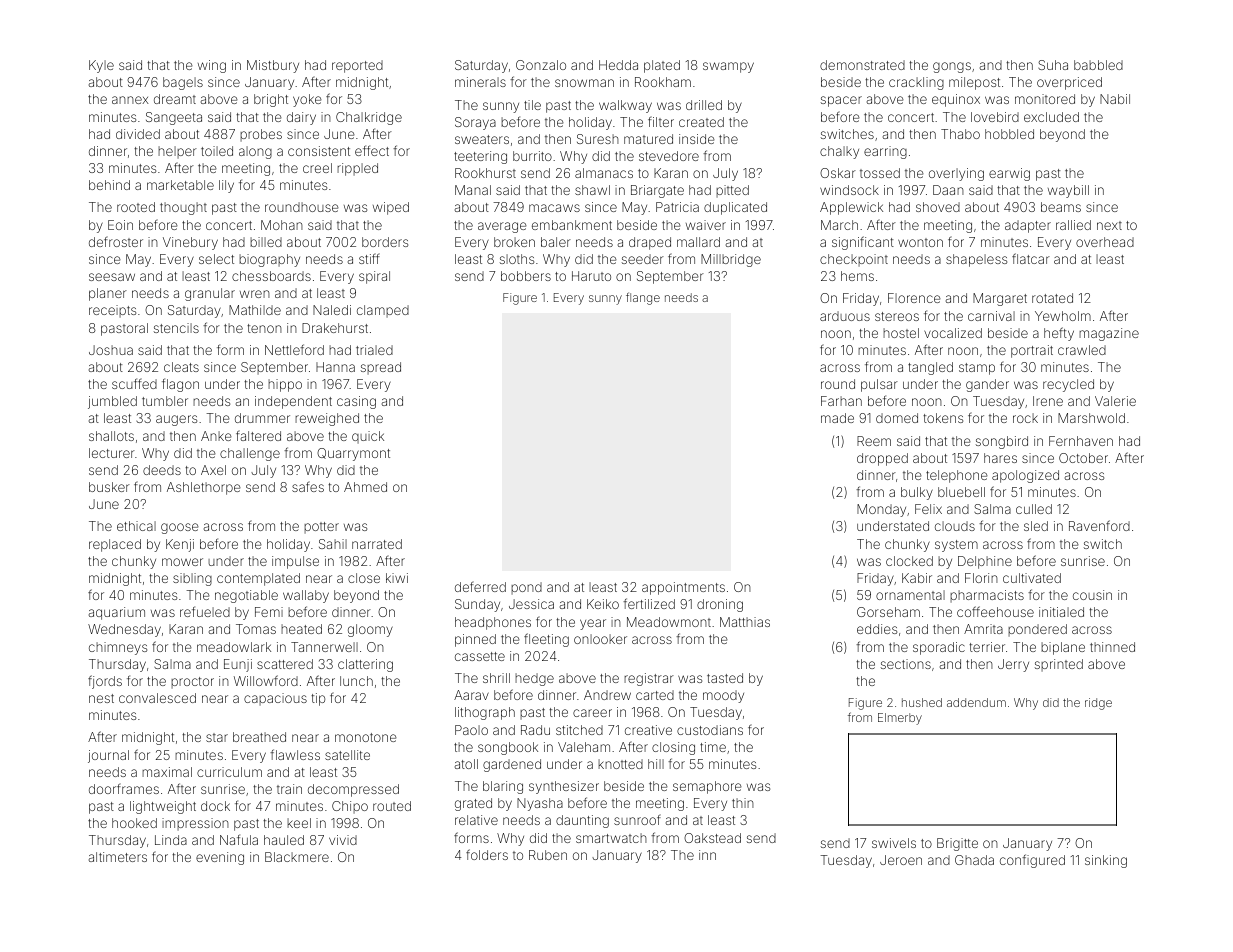  Describe the element at coordinates (956, 100) in the screenshot. I see `equinox` at that location.
